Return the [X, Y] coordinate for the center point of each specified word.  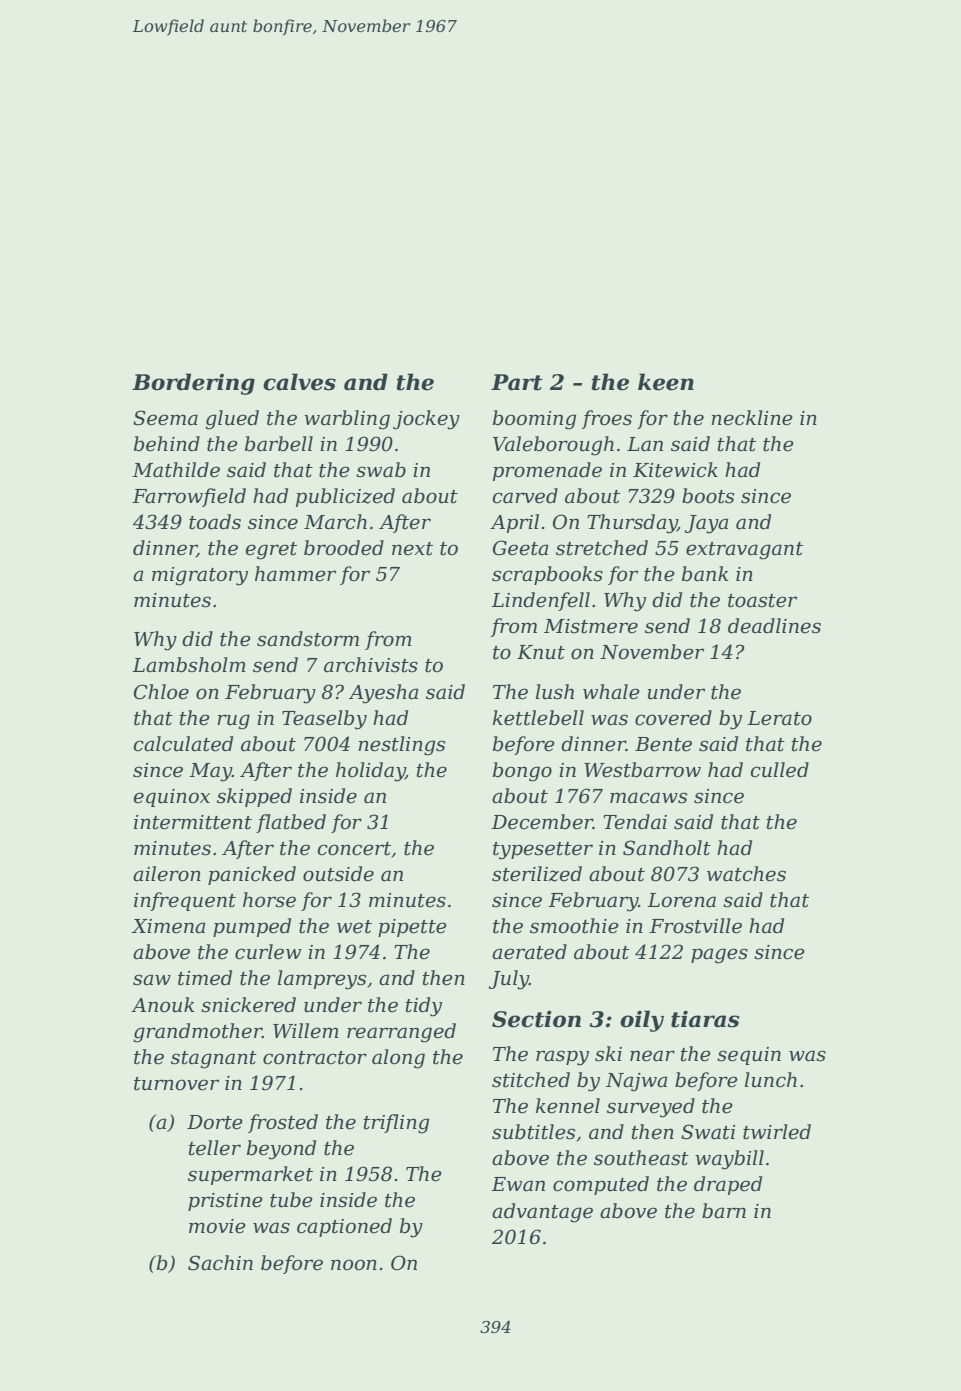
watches [746, 874]
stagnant [214, 1060]
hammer [295, 574]
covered [673, 718]
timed [205, 978]
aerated [529, 952]
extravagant [744, 551]
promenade [547, 471]
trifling [396, 1124]
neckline [752, 418]
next [412, 549]
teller [214, 1148]
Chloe [161, 692]
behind [167, 444]
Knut [541, 652]
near [652, 1056]
